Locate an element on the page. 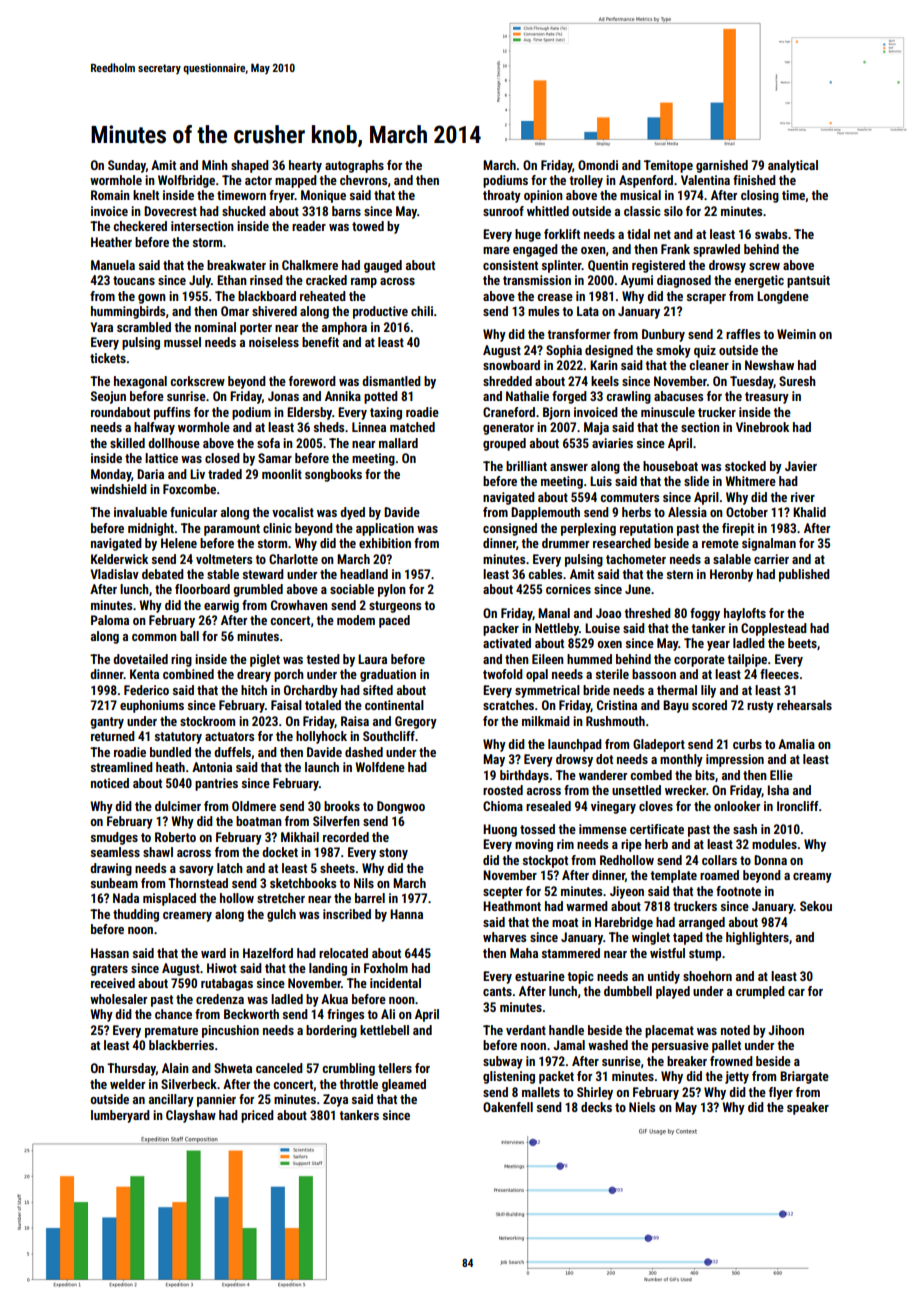 The height and width of the image is (1308, 924). garnished is located at coordinates (722, 166).
